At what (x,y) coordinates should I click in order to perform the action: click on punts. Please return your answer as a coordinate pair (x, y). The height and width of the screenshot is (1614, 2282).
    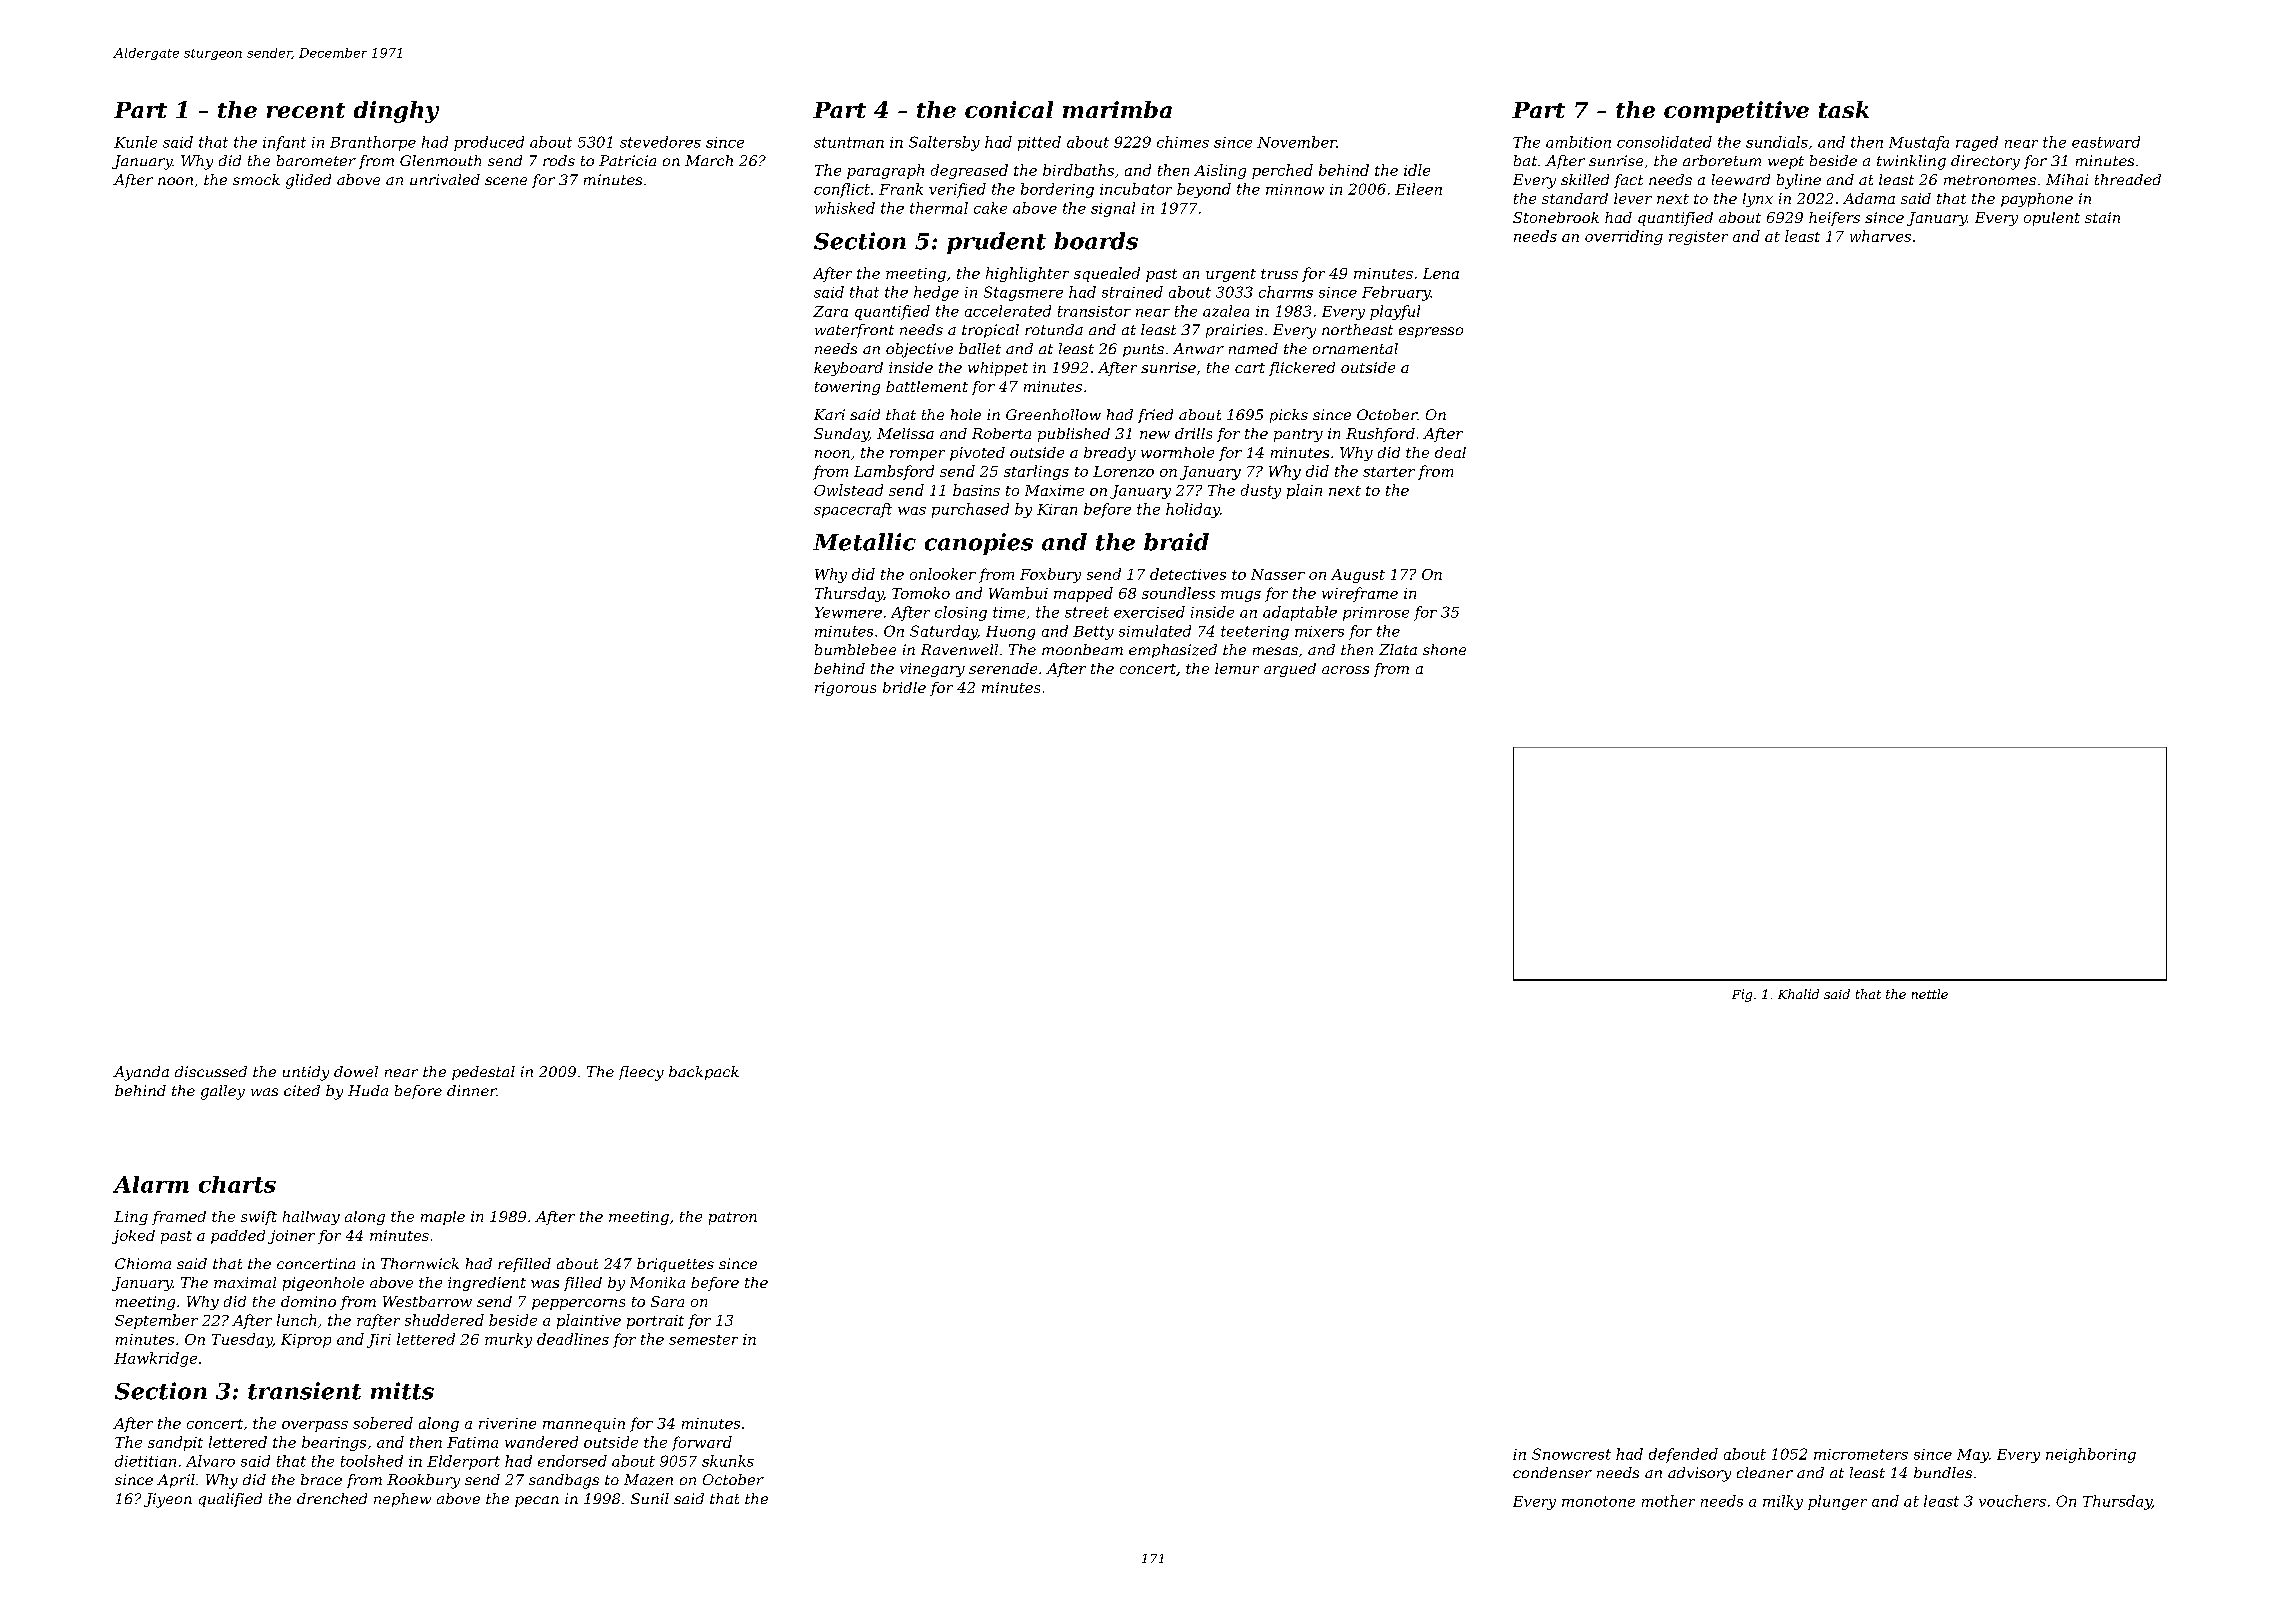
    Looking at the image, I should click on (1143, 350).
